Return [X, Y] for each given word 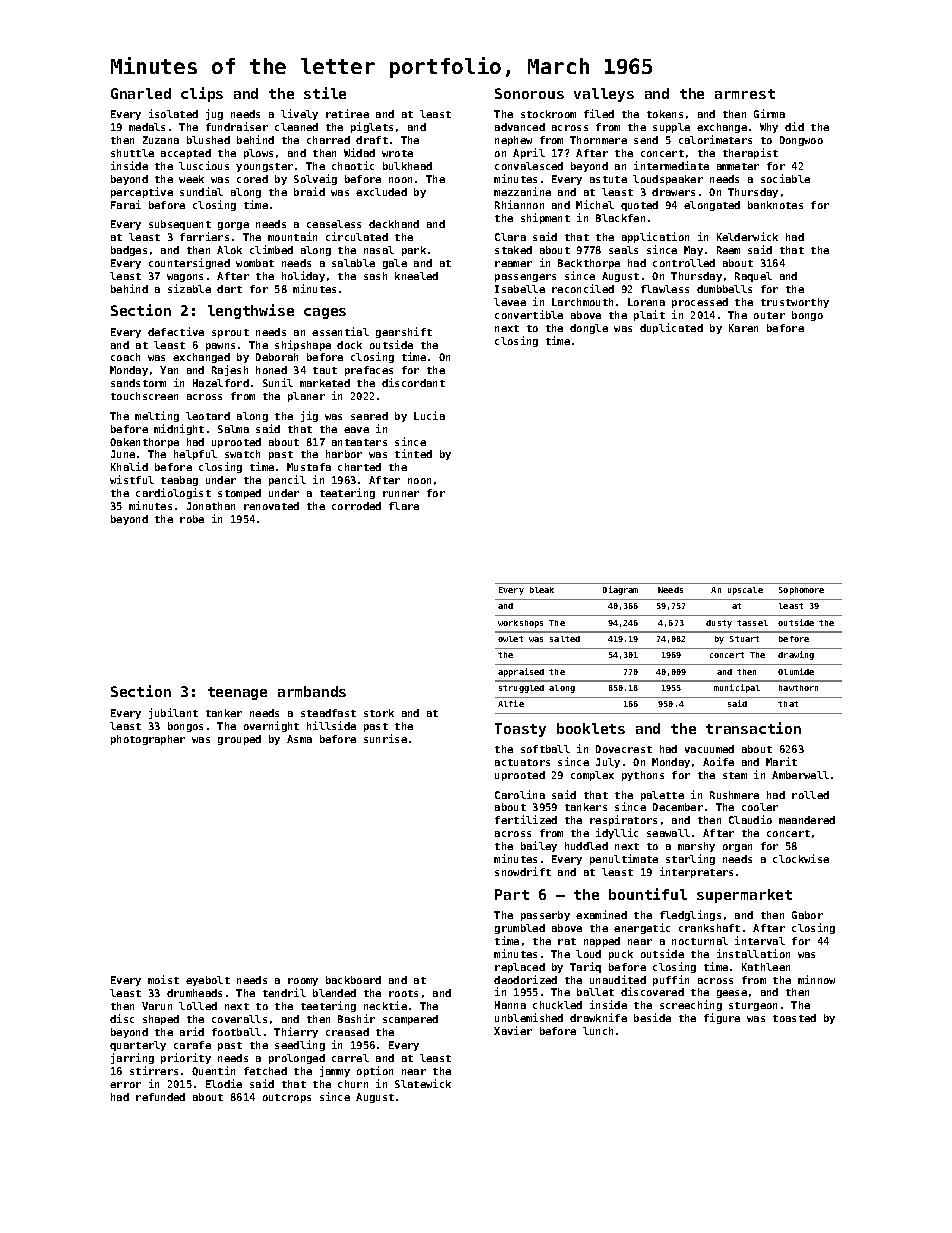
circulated [357, 236]
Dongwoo [801, 141]
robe [192, 519]
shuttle [132, 153]
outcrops [287, 1098]
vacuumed [709, 749]
